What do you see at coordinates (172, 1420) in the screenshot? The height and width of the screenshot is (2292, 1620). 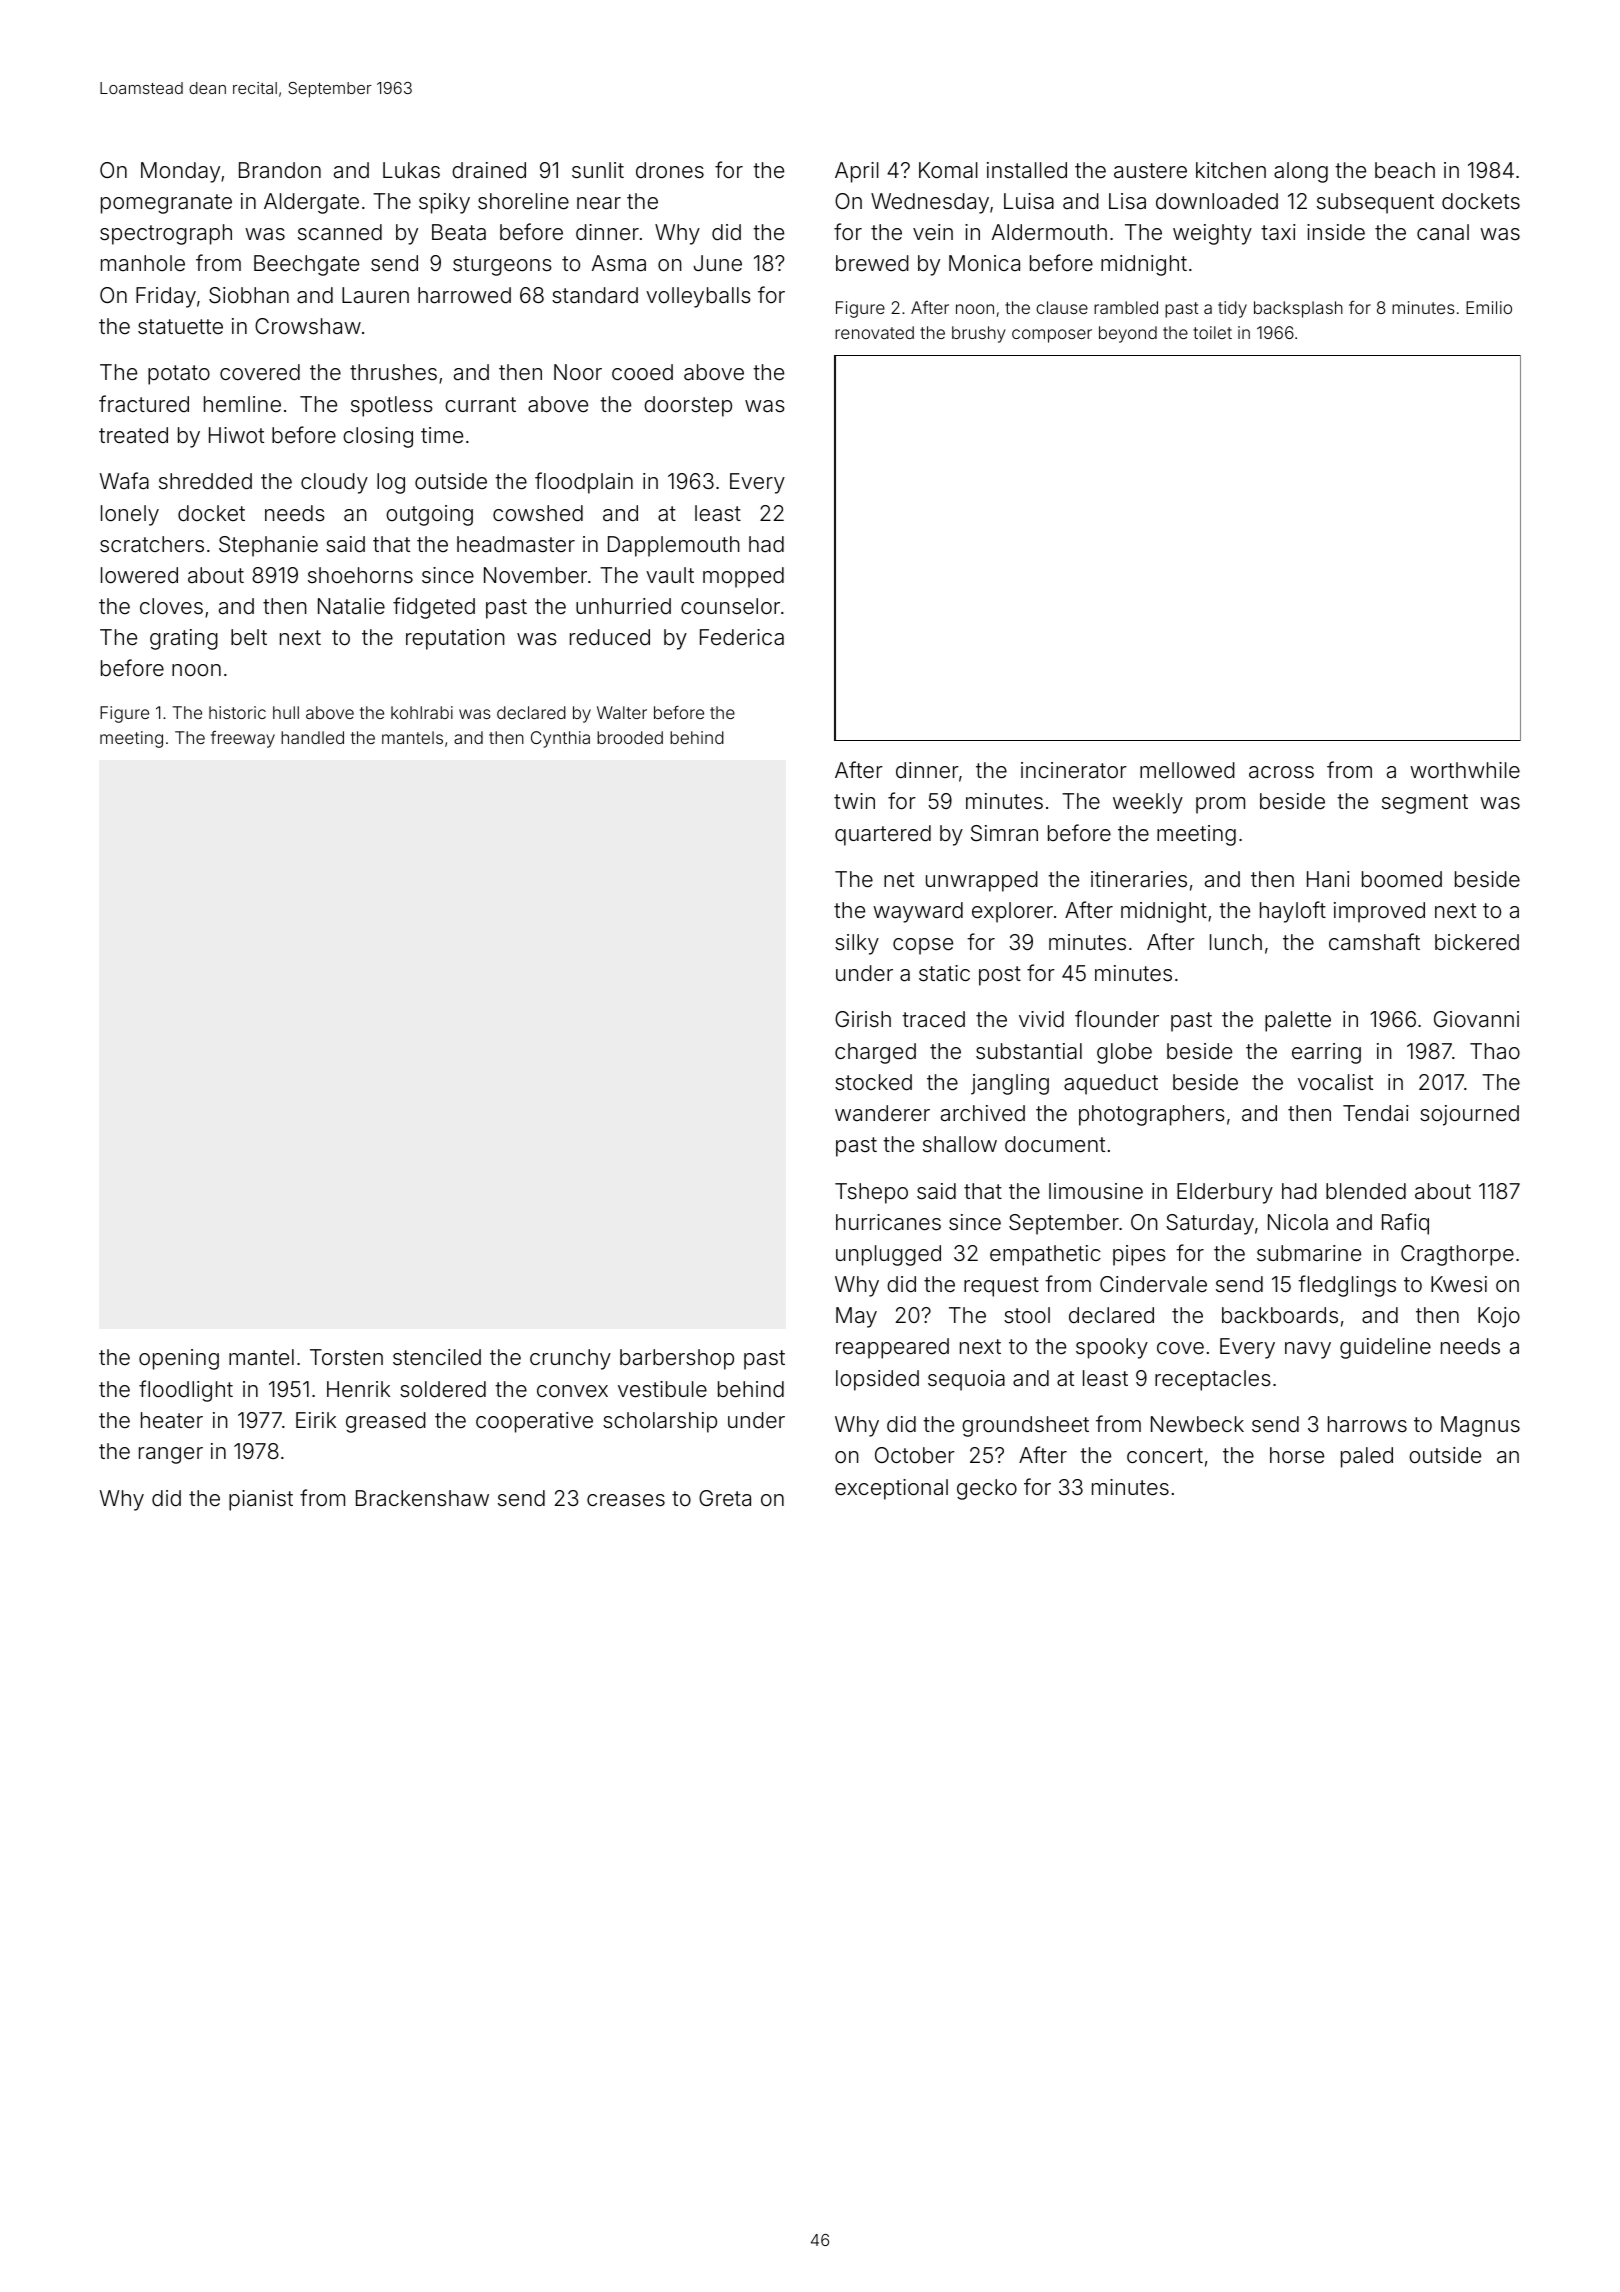 I see `heater` at bounding box center [172, 1420].
